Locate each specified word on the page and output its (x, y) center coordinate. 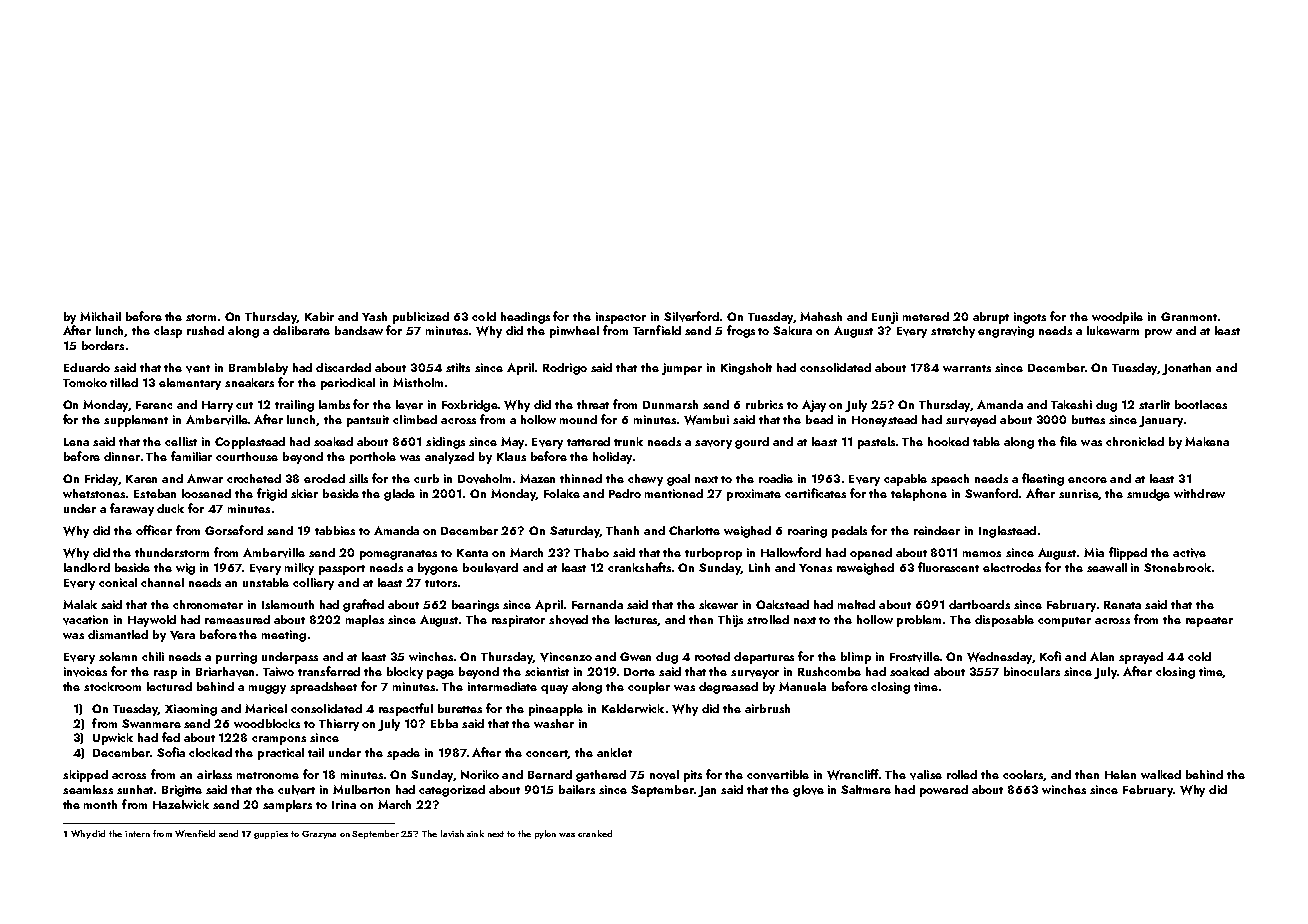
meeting (284, 636)
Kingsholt (746, 369)
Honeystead (884, 421)
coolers (1023, 775)
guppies (271, 835)
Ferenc (154, 405)
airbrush (767, 708)
